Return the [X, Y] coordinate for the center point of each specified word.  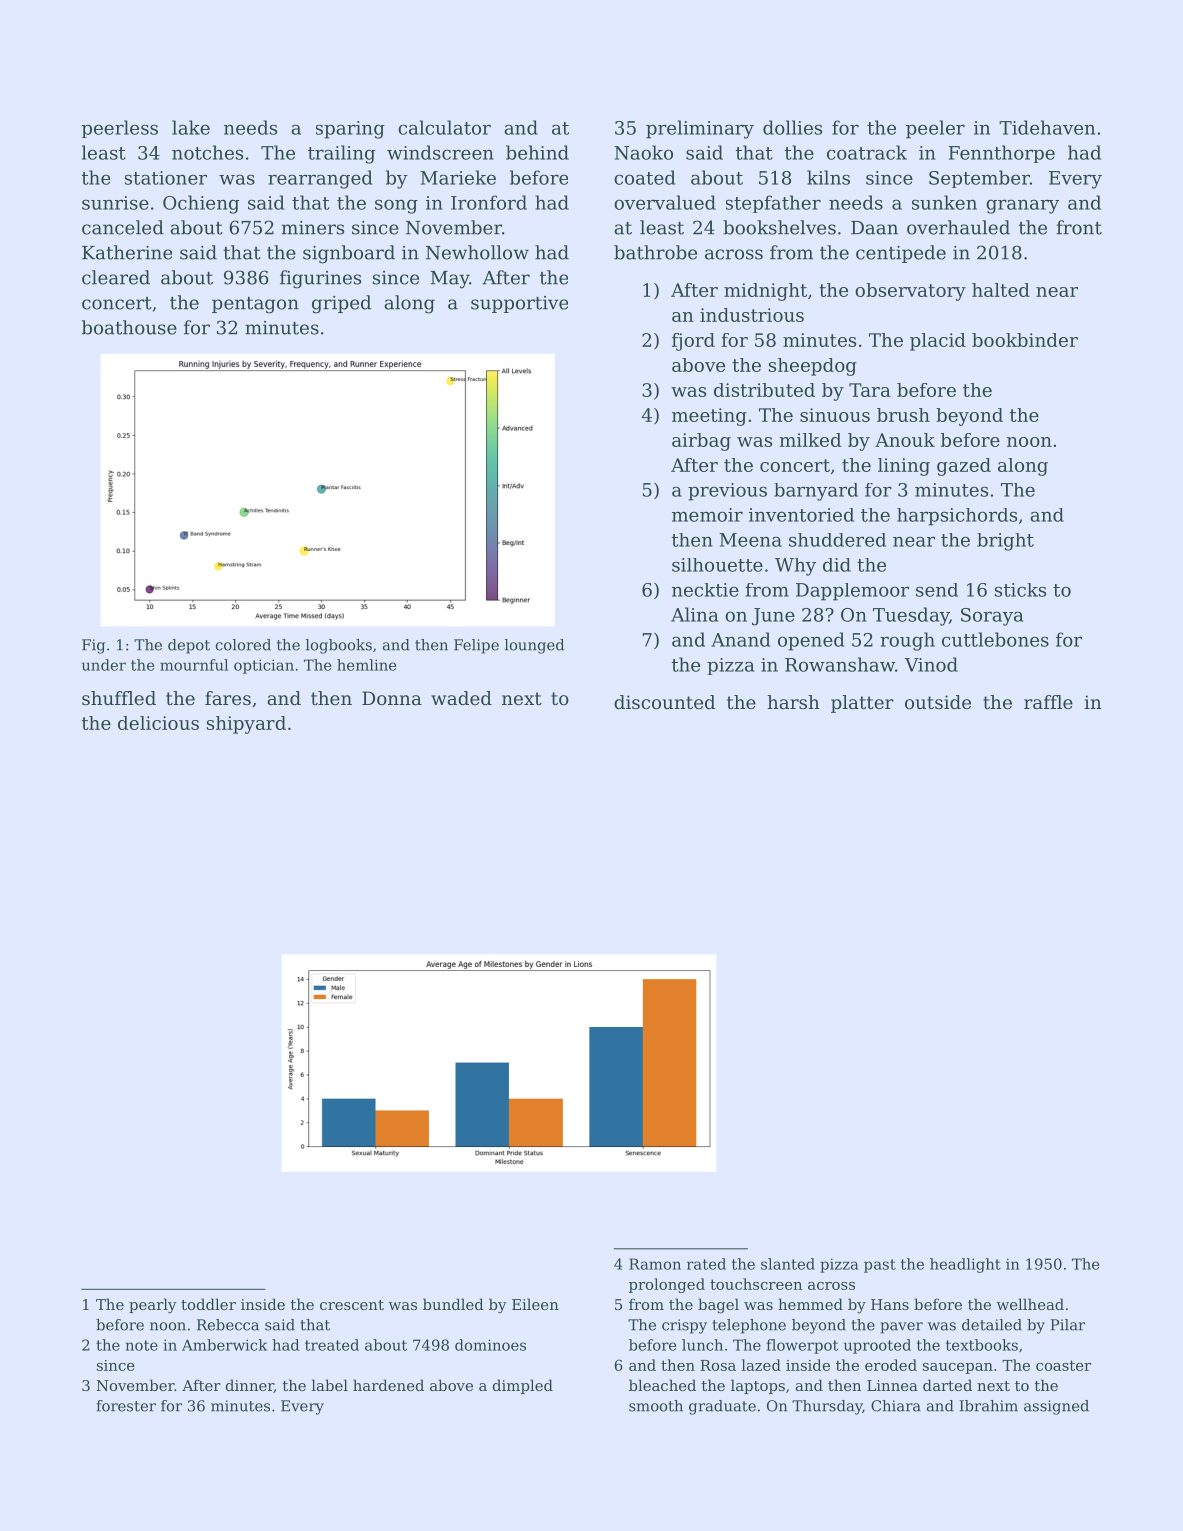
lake [191, 127]
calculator [444, 127]
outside [938, 702]
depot [189, 646]
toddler [208, 1304]
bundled [453, 1304]
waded [461, 698]
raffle [1048, 702]
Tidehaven [1047, 127]
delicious [158, 723]
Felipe [476, 646]
